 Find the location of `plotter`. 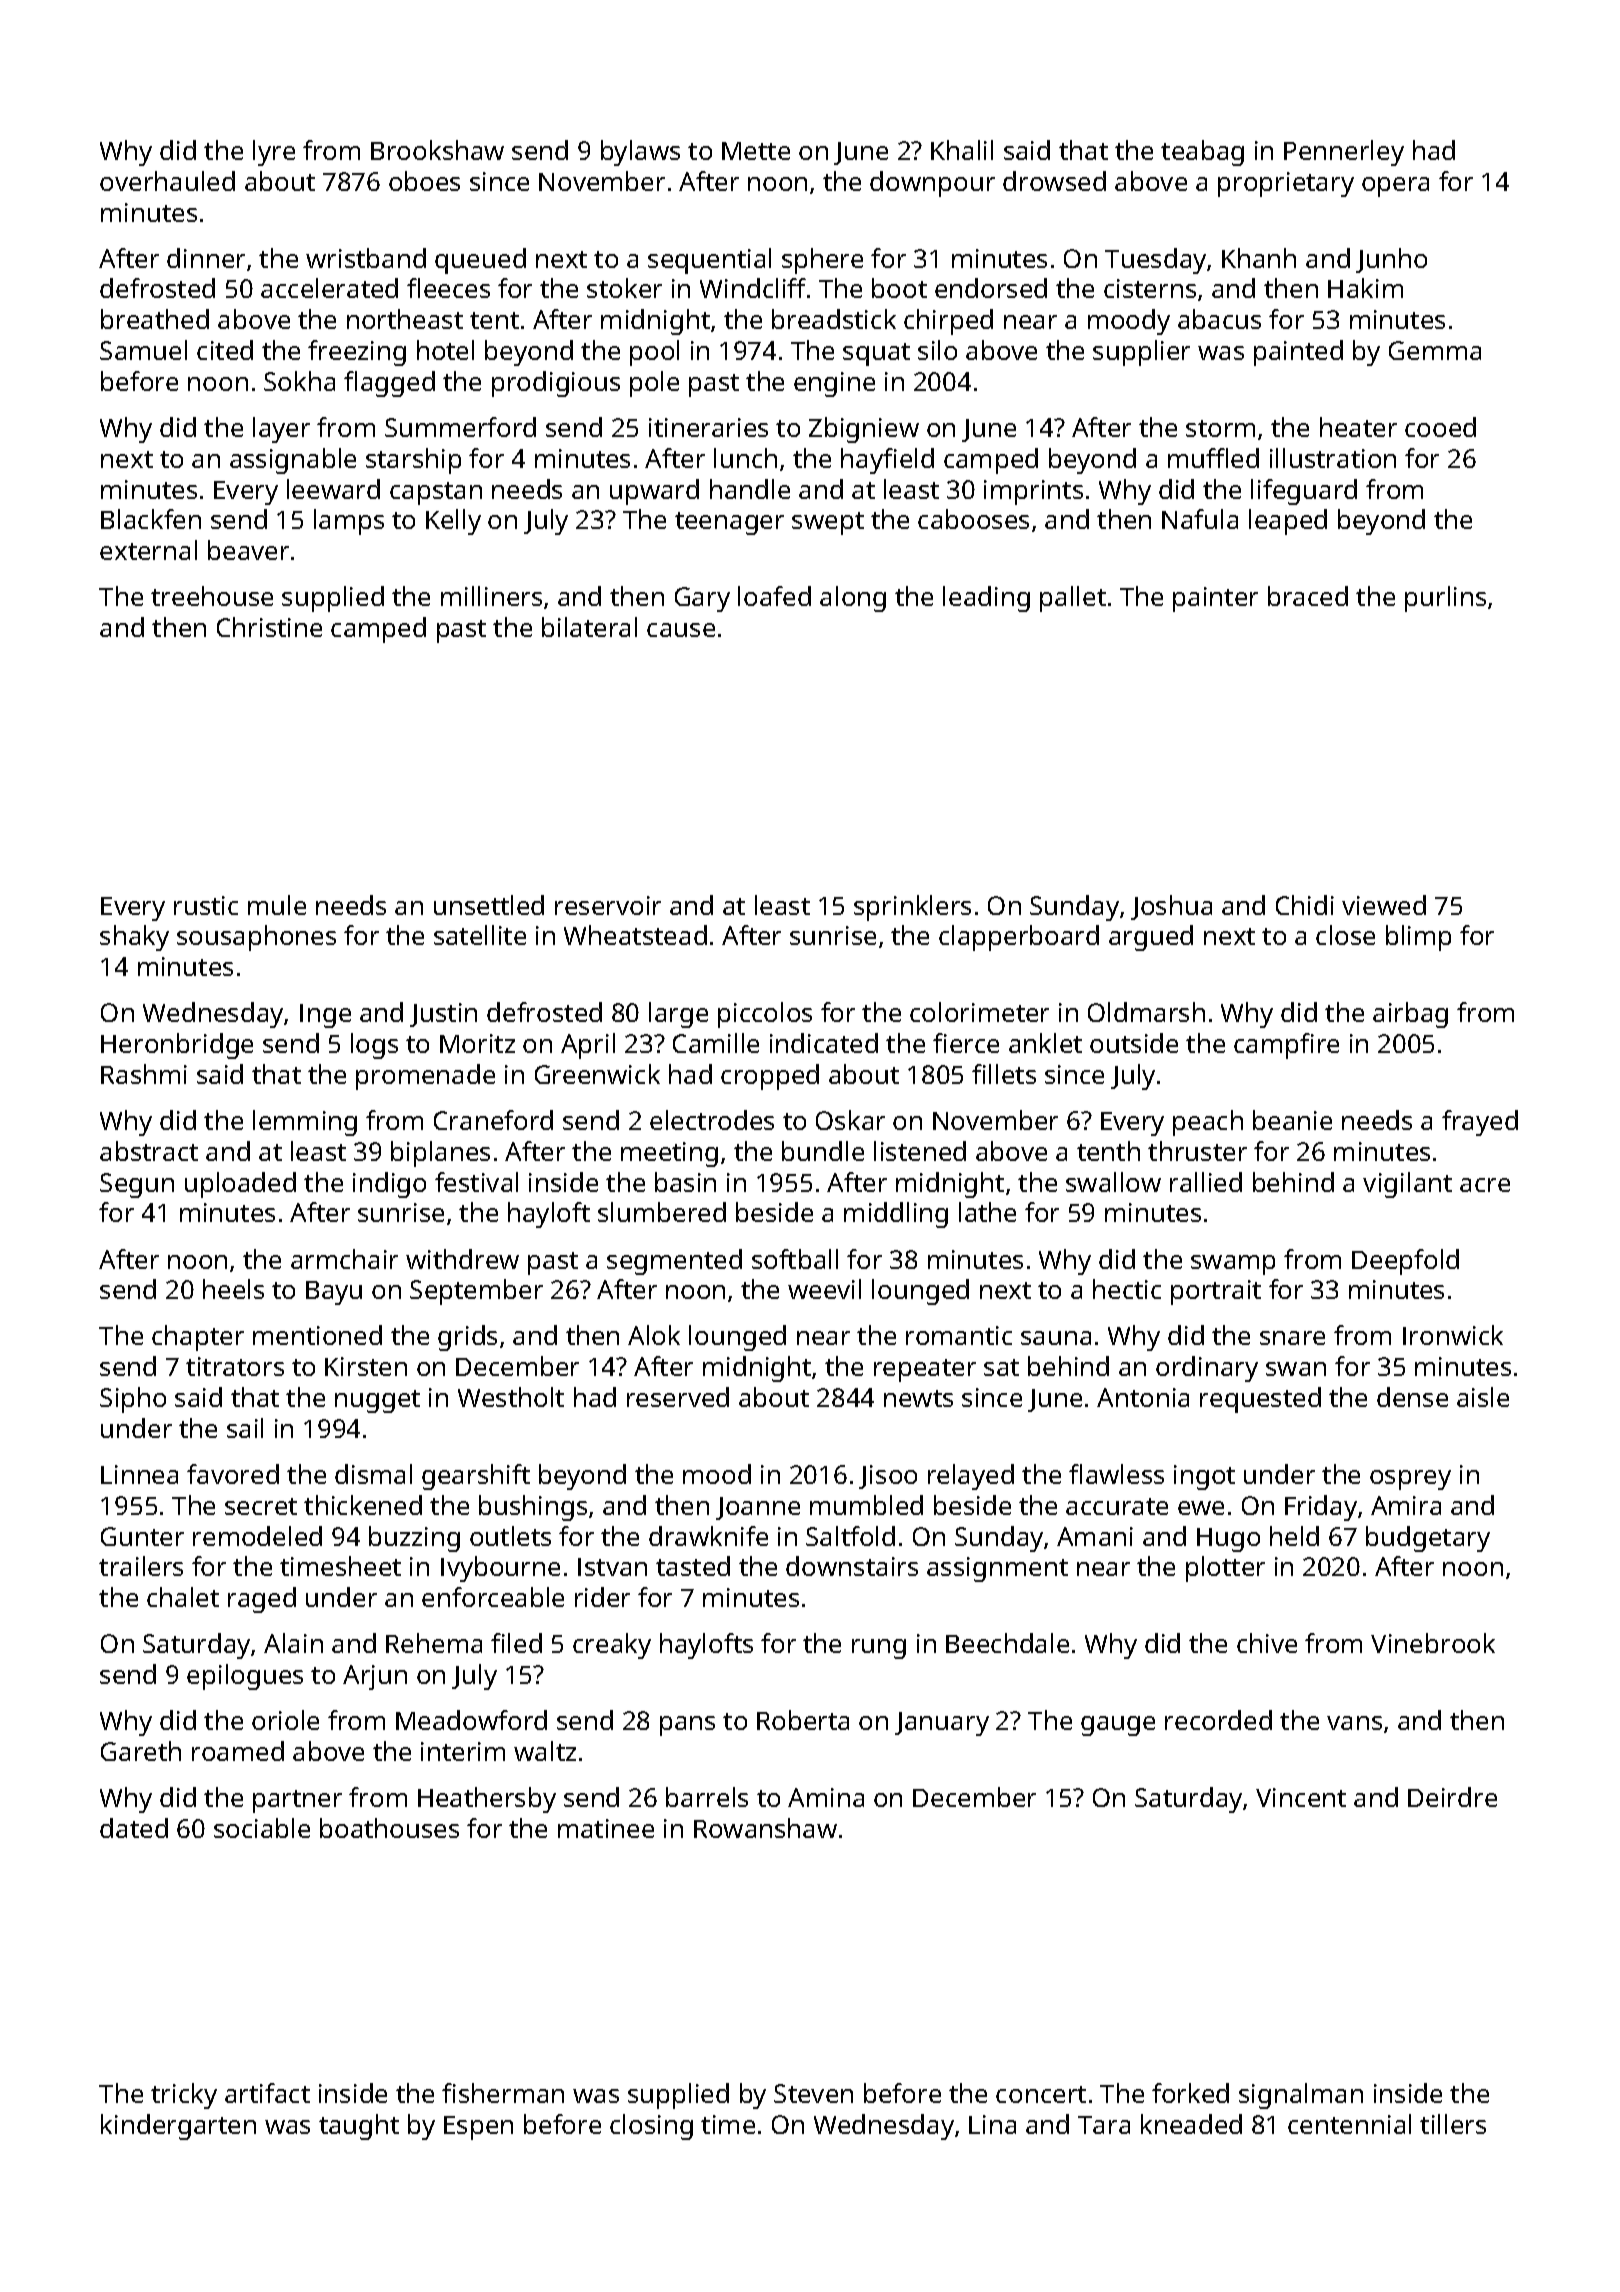

plotter is located at coordinates (1225, 1569).
